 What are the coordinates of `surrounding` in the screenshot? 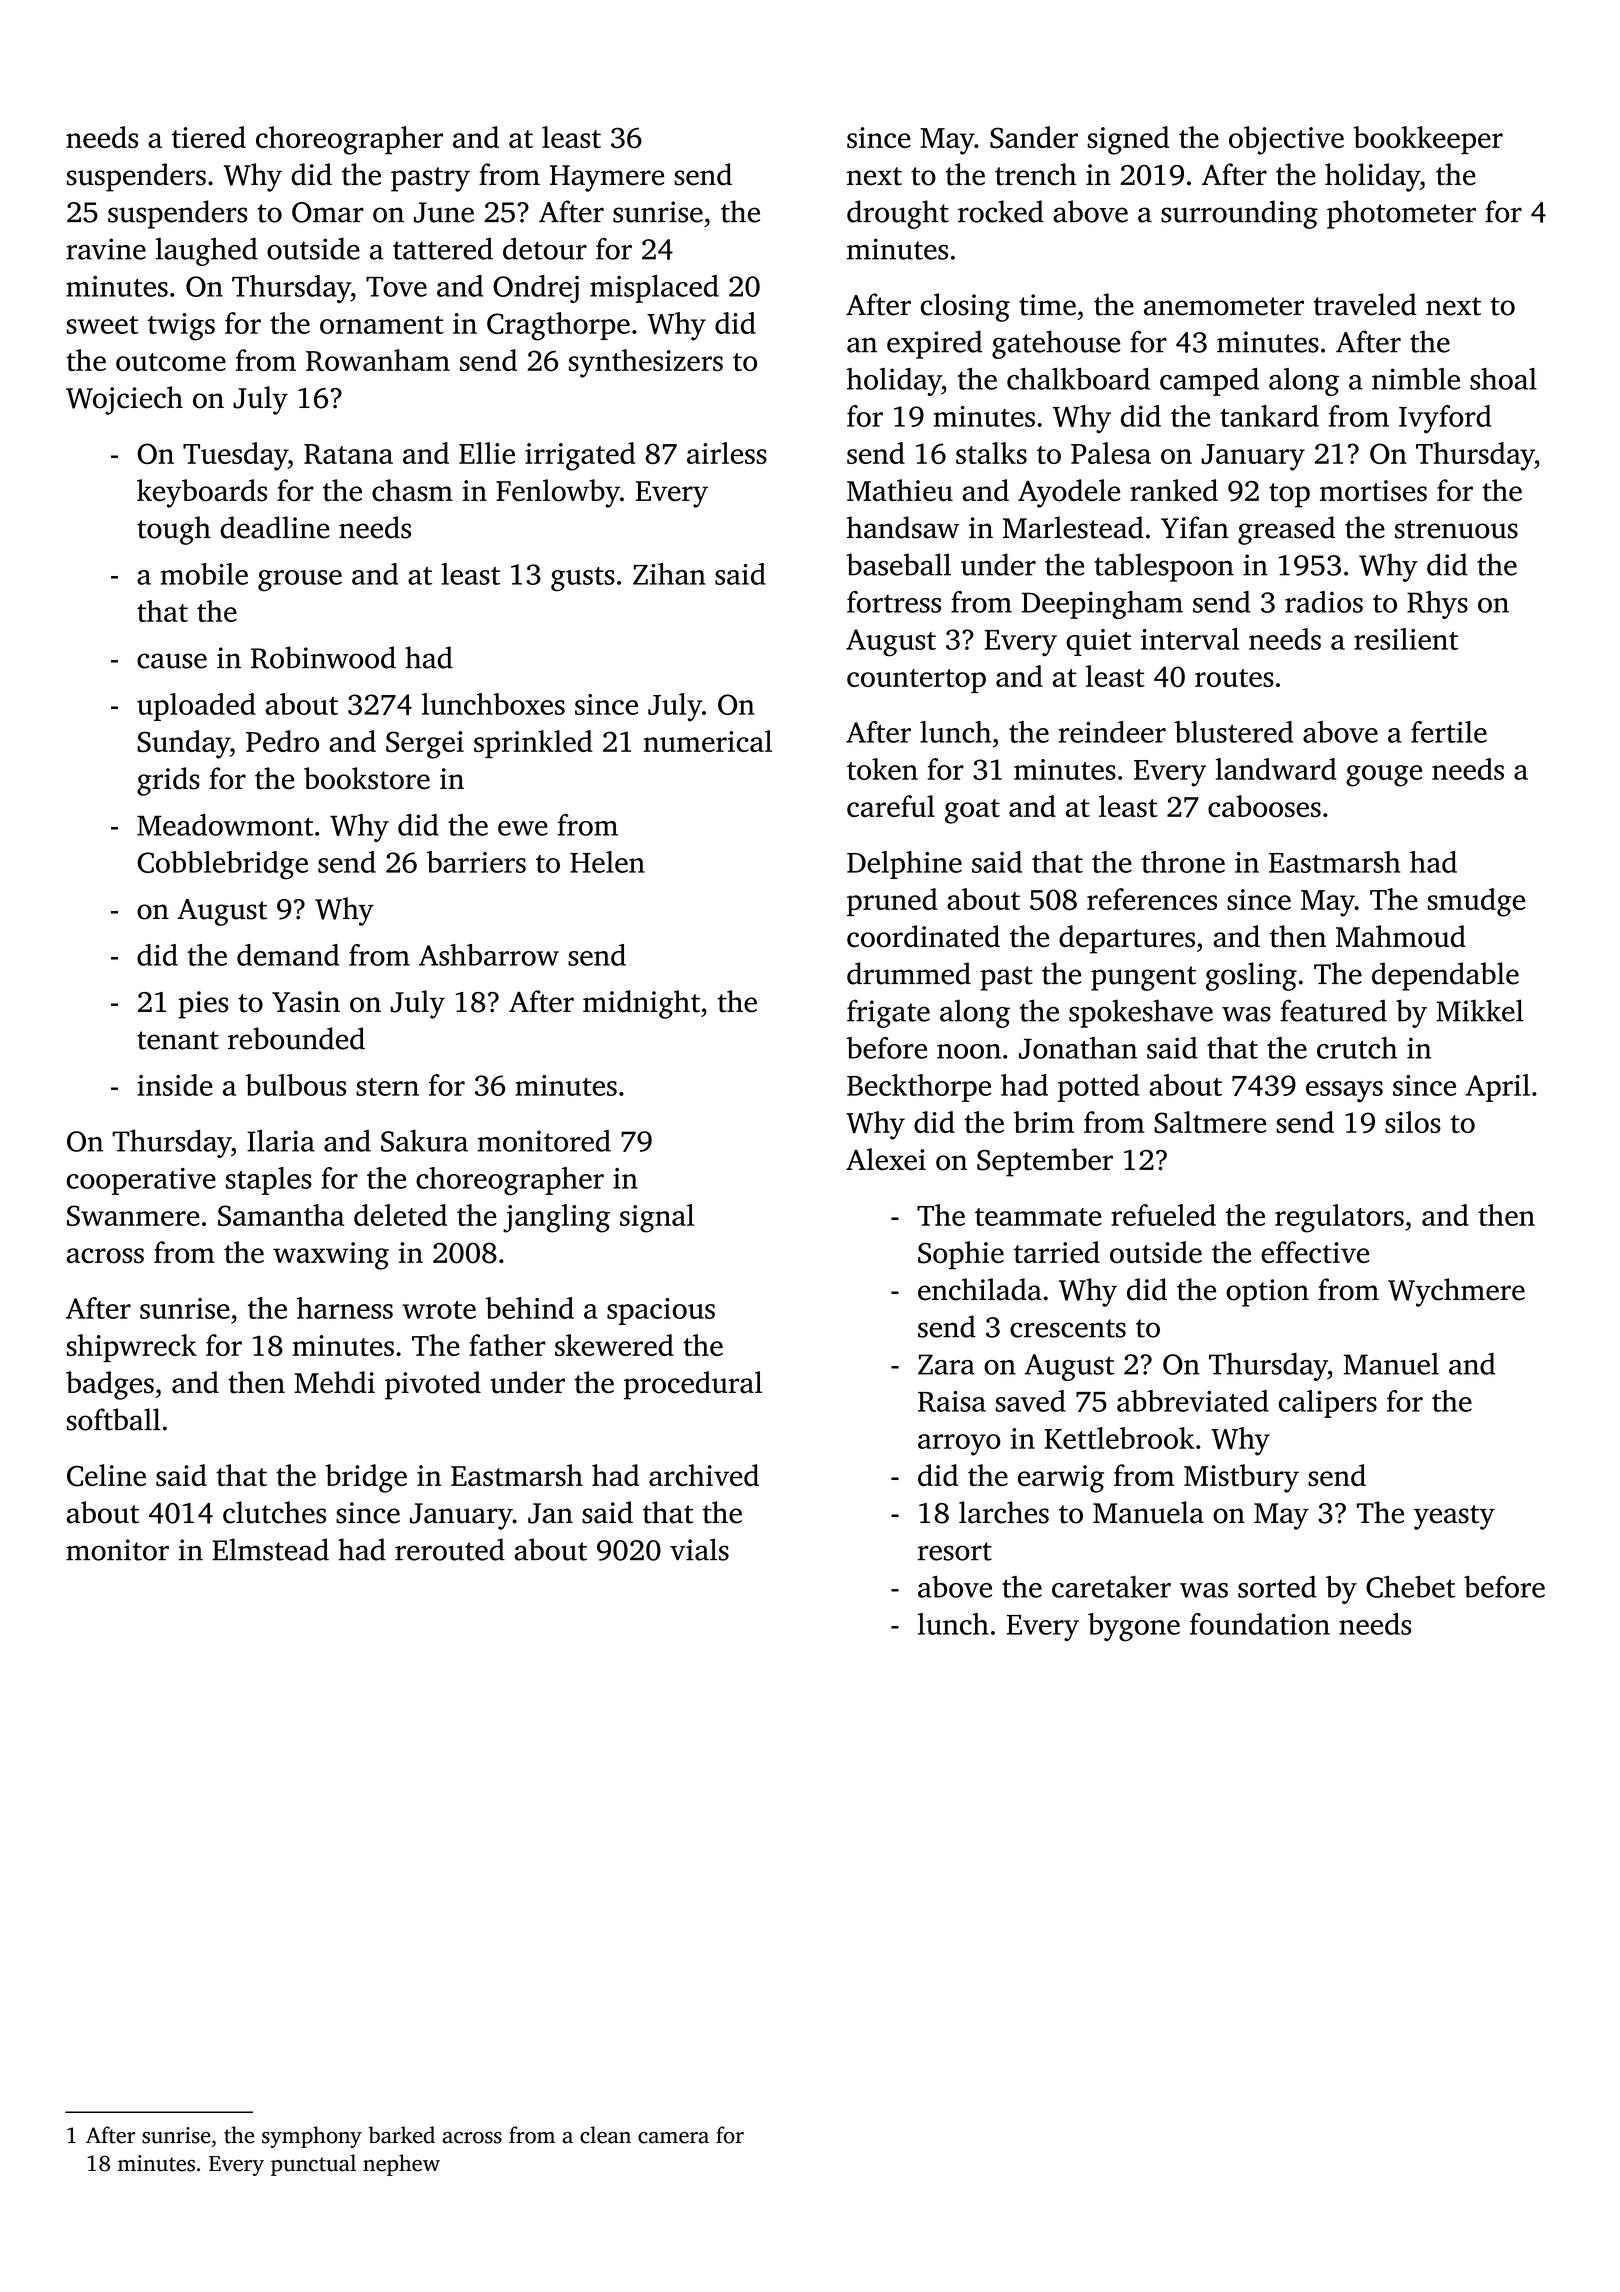 It's located at (1239, 214).
